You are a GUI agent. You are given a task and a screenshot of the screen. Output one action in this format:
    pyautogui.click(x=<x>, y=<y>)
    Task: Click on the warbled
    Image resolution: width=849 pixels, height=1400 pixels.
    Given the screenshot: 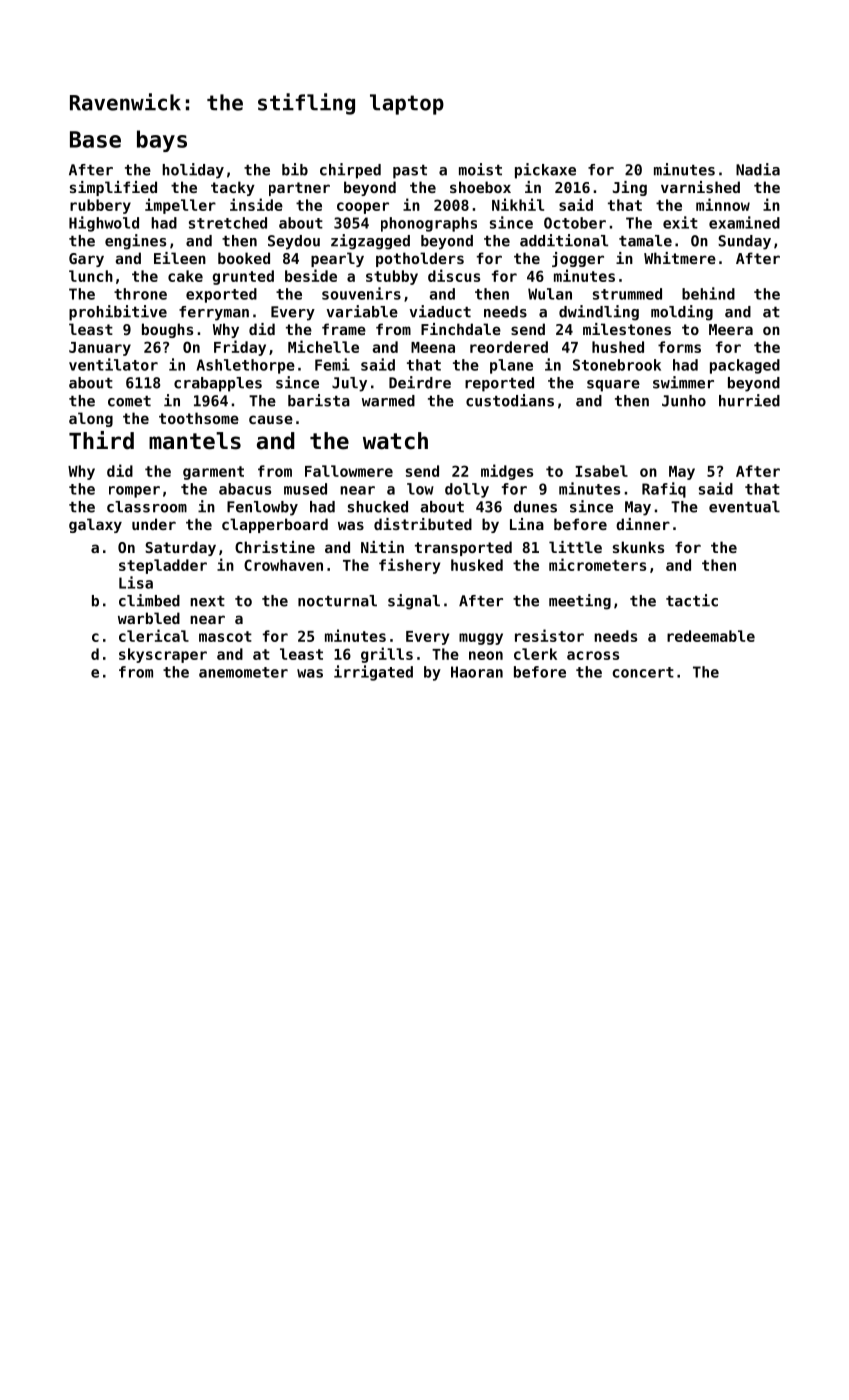 What is the action you would take?
    pyautogui.click(x=149, y=618)
